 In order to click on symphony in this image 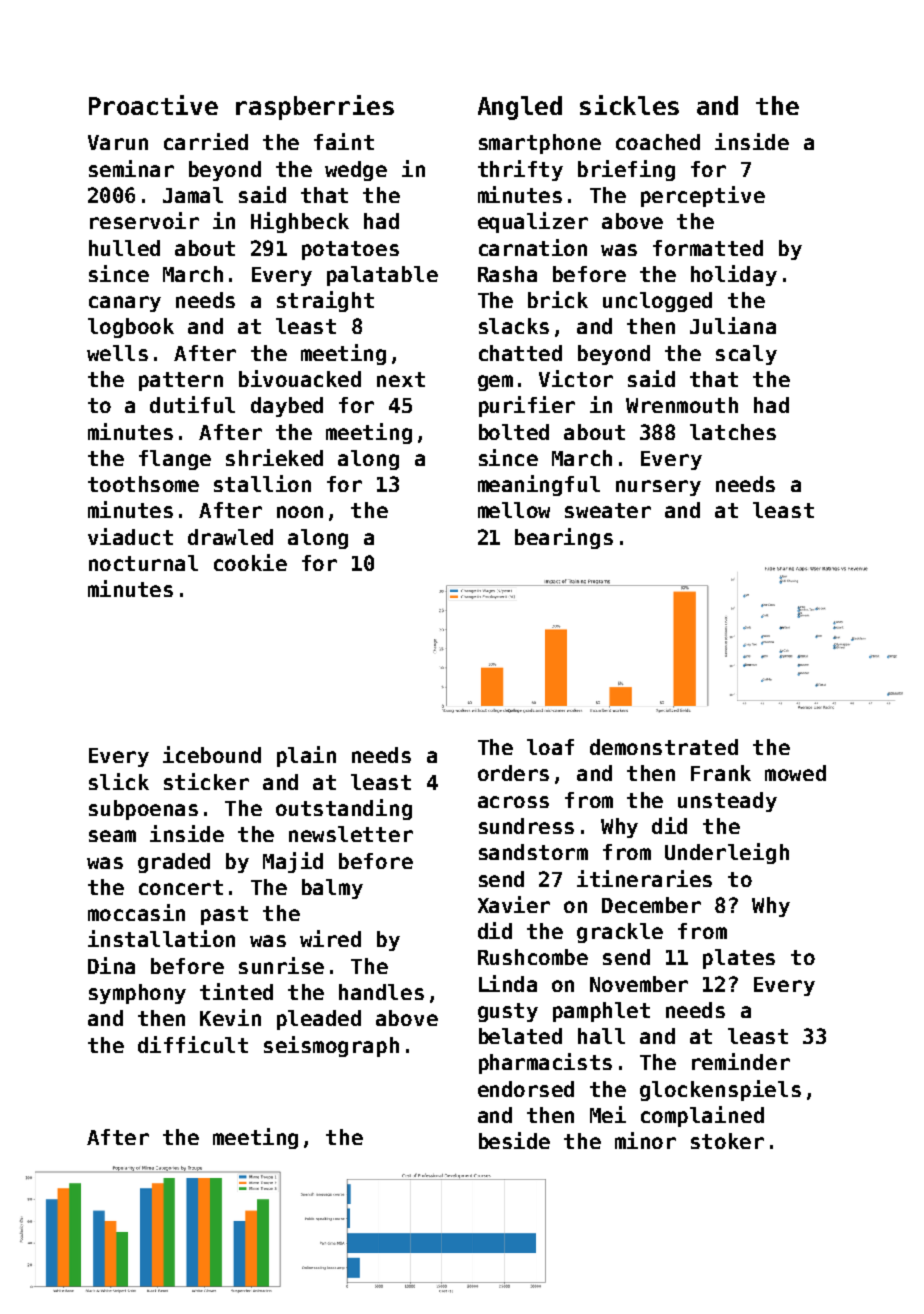, I will do `click(137, 994)`.
